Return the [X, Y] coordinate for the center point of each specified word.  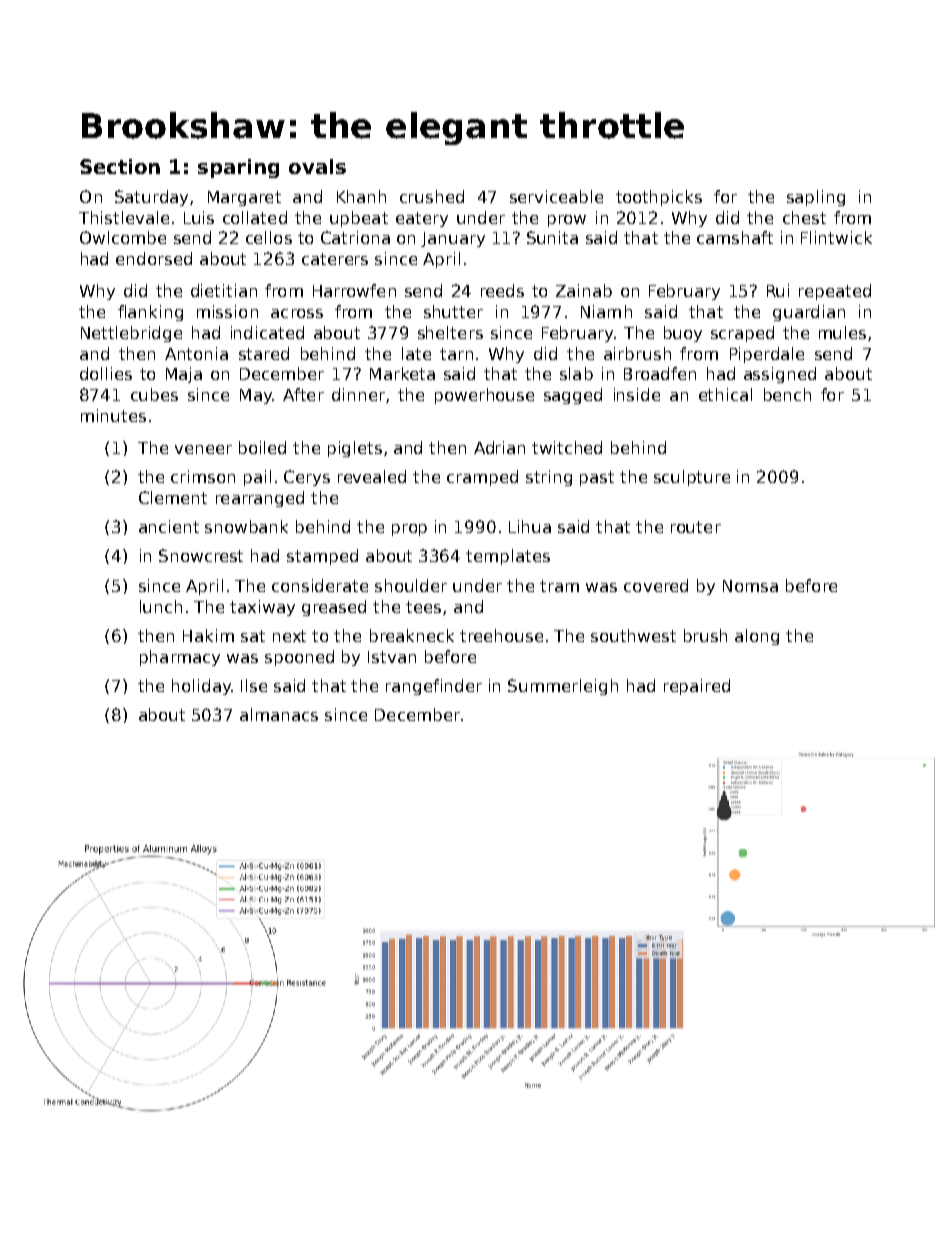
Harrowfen [354, 290]
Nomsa [750, 586]
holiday [201, 687]
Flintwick [836, 237]
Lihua [530, 526]
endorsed [154, 258]
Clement [173, 497]
